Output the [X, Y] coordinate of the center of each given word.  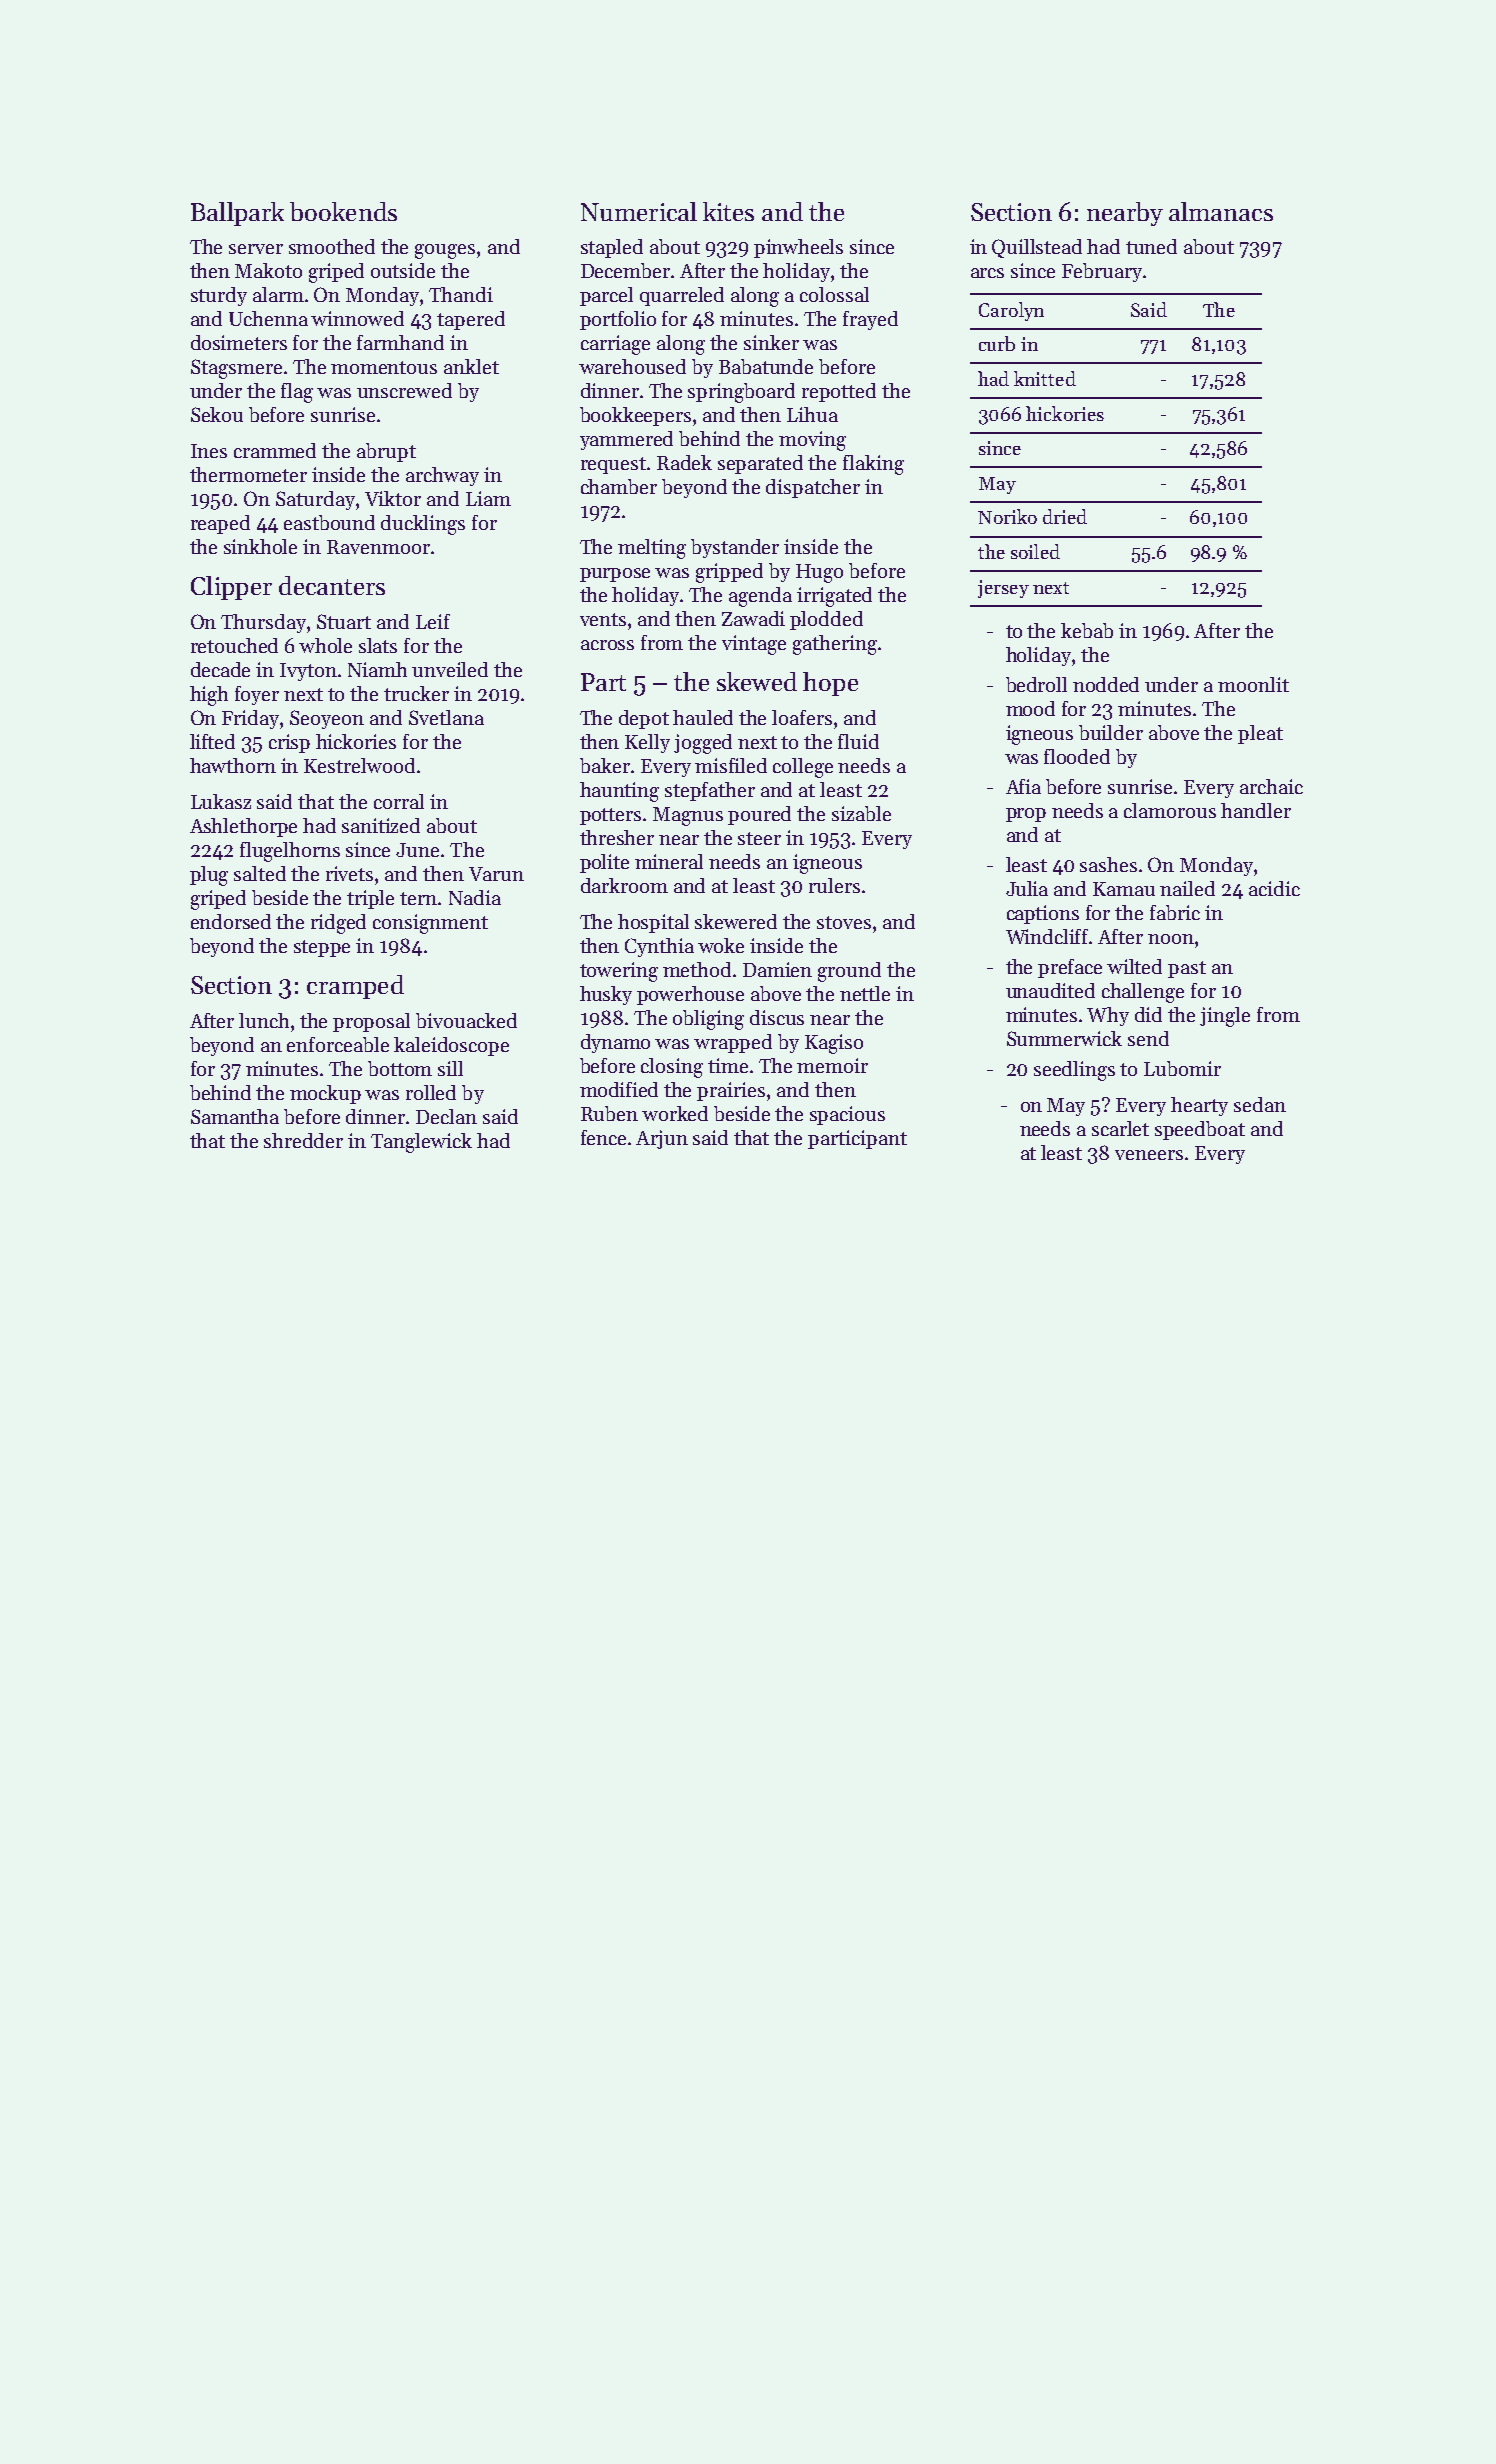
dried [1065, 516]
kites [728, 211]
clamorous [1170, 810]
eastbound [329, 522]
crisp [289, 743]
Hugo [819, 573]
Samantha [235, 1116]
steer [759, 838]
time [728, 1065]
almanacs [1221, 211]
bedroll [1036, 684]
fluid [858, 741]
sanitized [381, 825]
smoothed [332, 246]
